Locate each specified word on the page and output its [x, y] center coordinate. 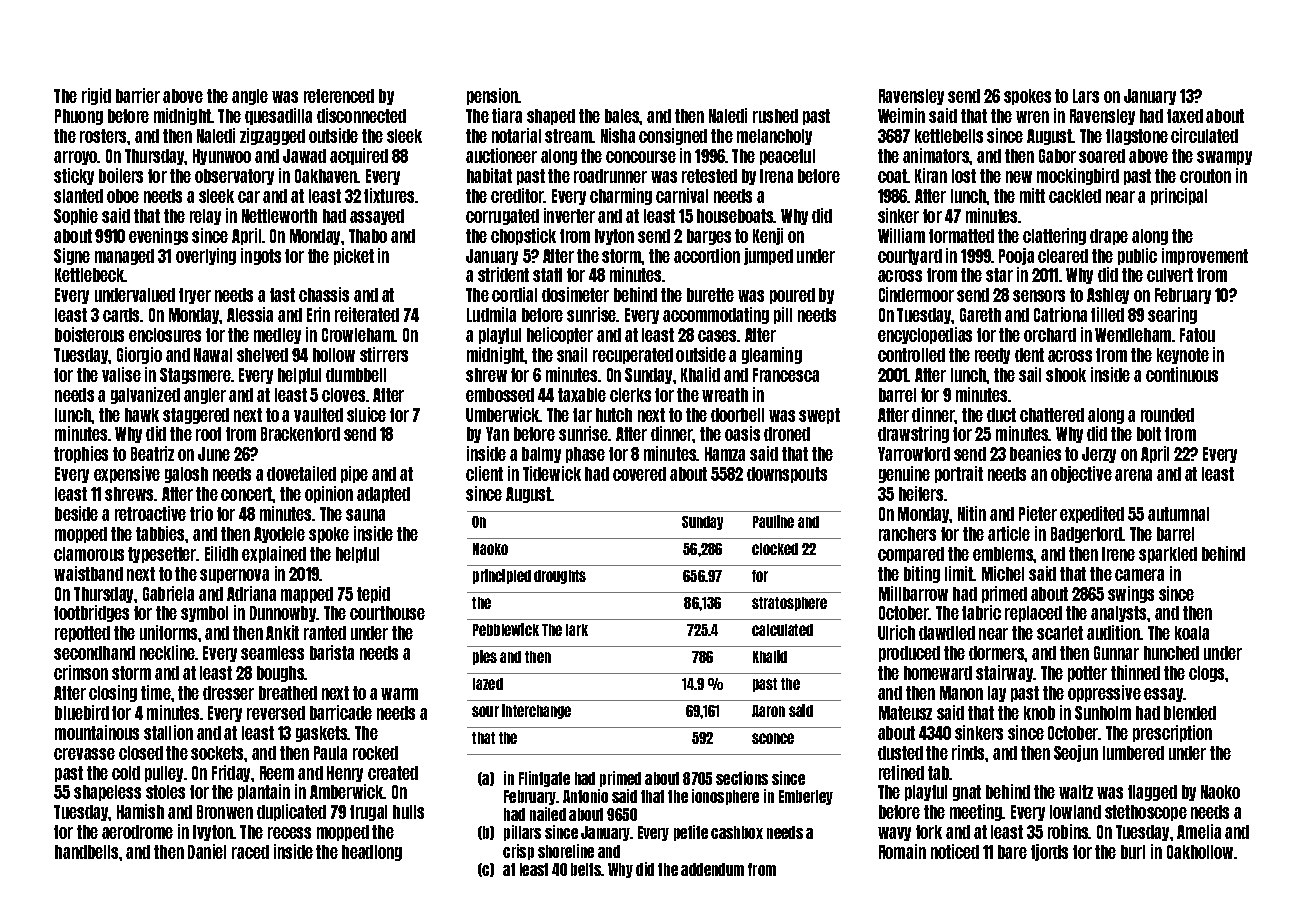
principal [1179, 196]
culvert [1170, 275]
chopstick [523, 236]
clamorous [89, 554]
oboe [123, 196]
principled [502, 576]
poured [792, 296]
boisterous [89, 334]
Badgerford [1086, 535]
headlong [372, 853]
